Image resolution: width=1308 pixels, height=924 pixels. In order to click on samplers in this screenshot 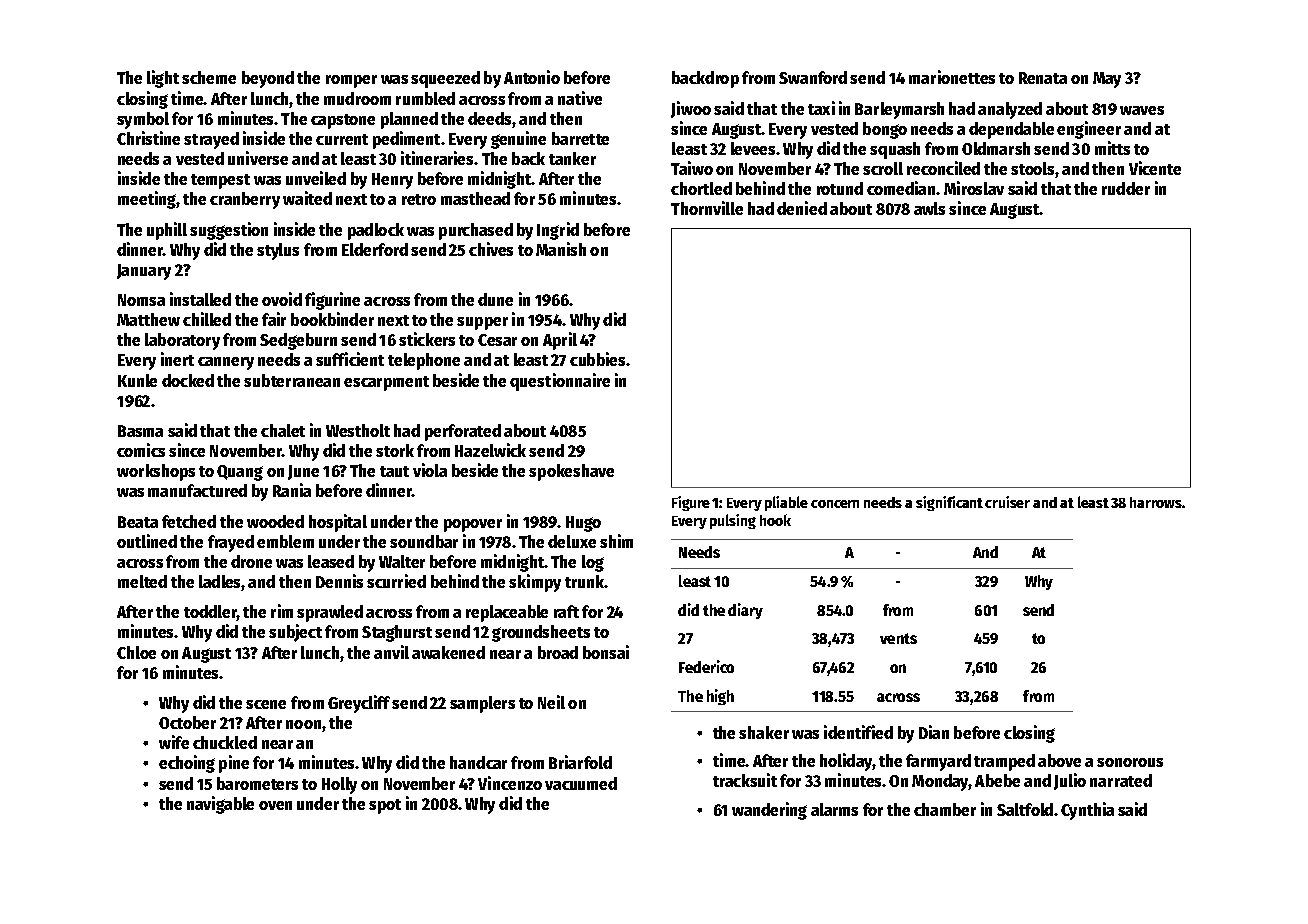, I will do `click(482, 704)`.
